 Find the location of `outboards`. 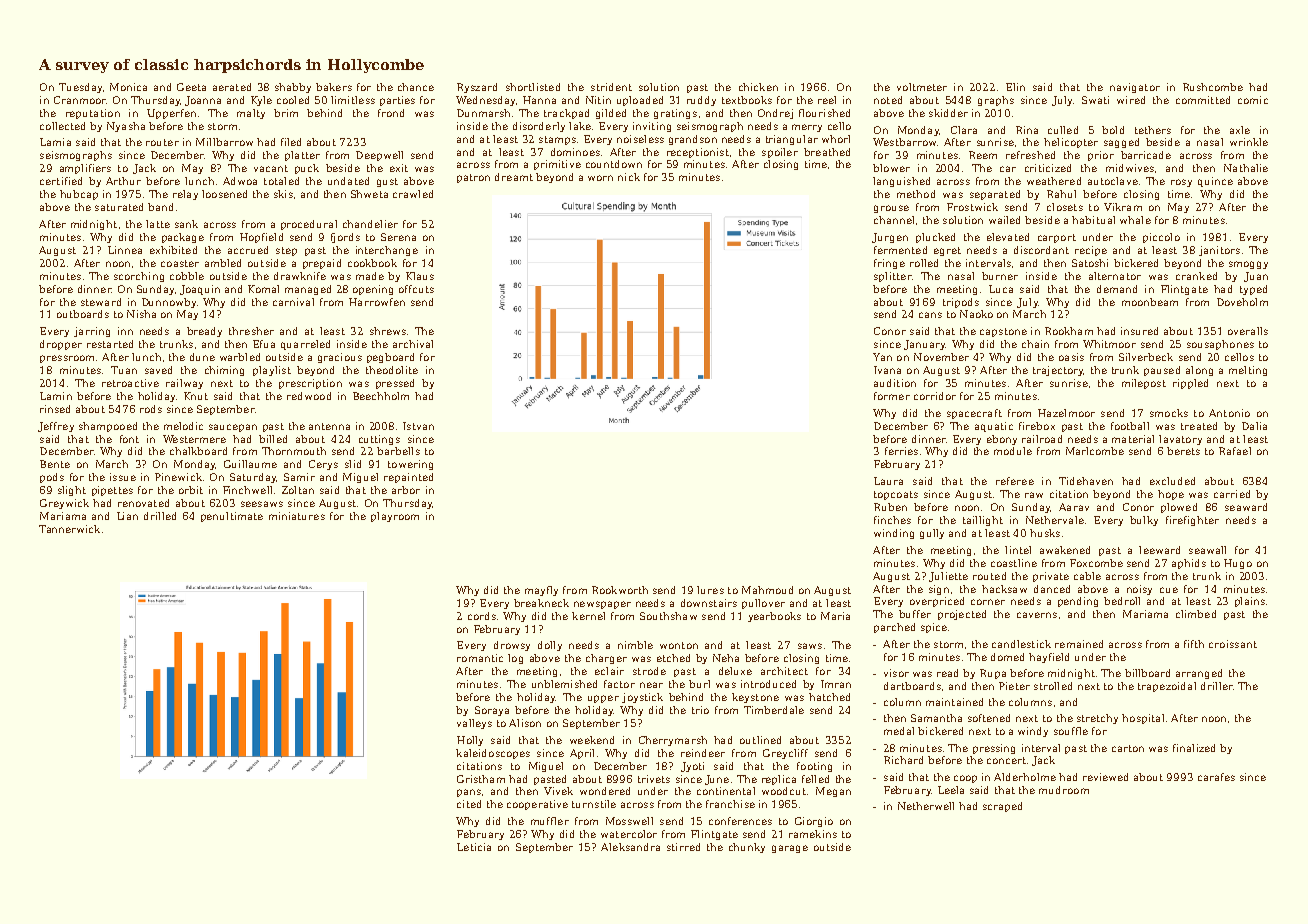

outboards is located at coordinates (83, 314).
